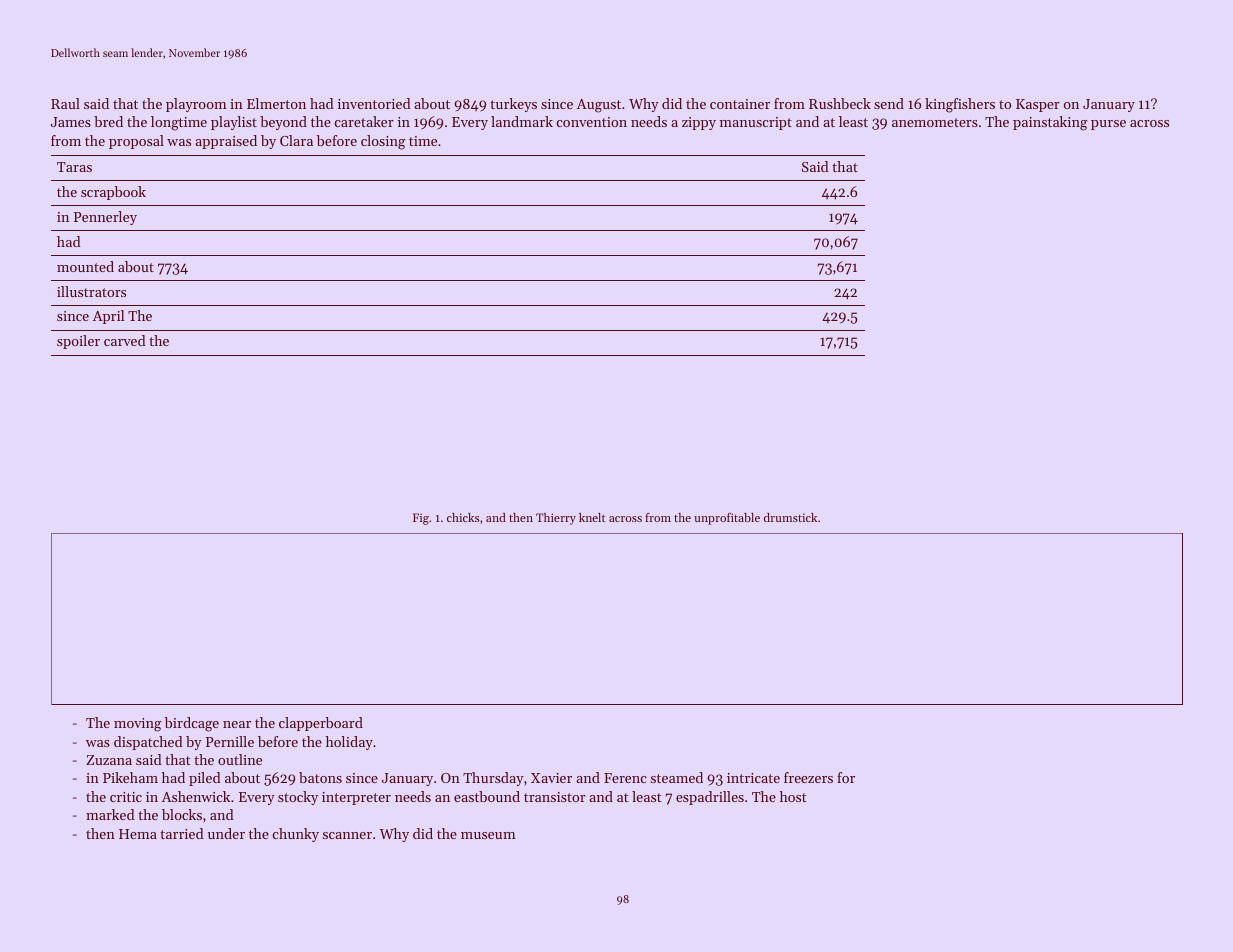  Describe the element at coordinates (347, 835) in the image. I see `scanner` at that location.
